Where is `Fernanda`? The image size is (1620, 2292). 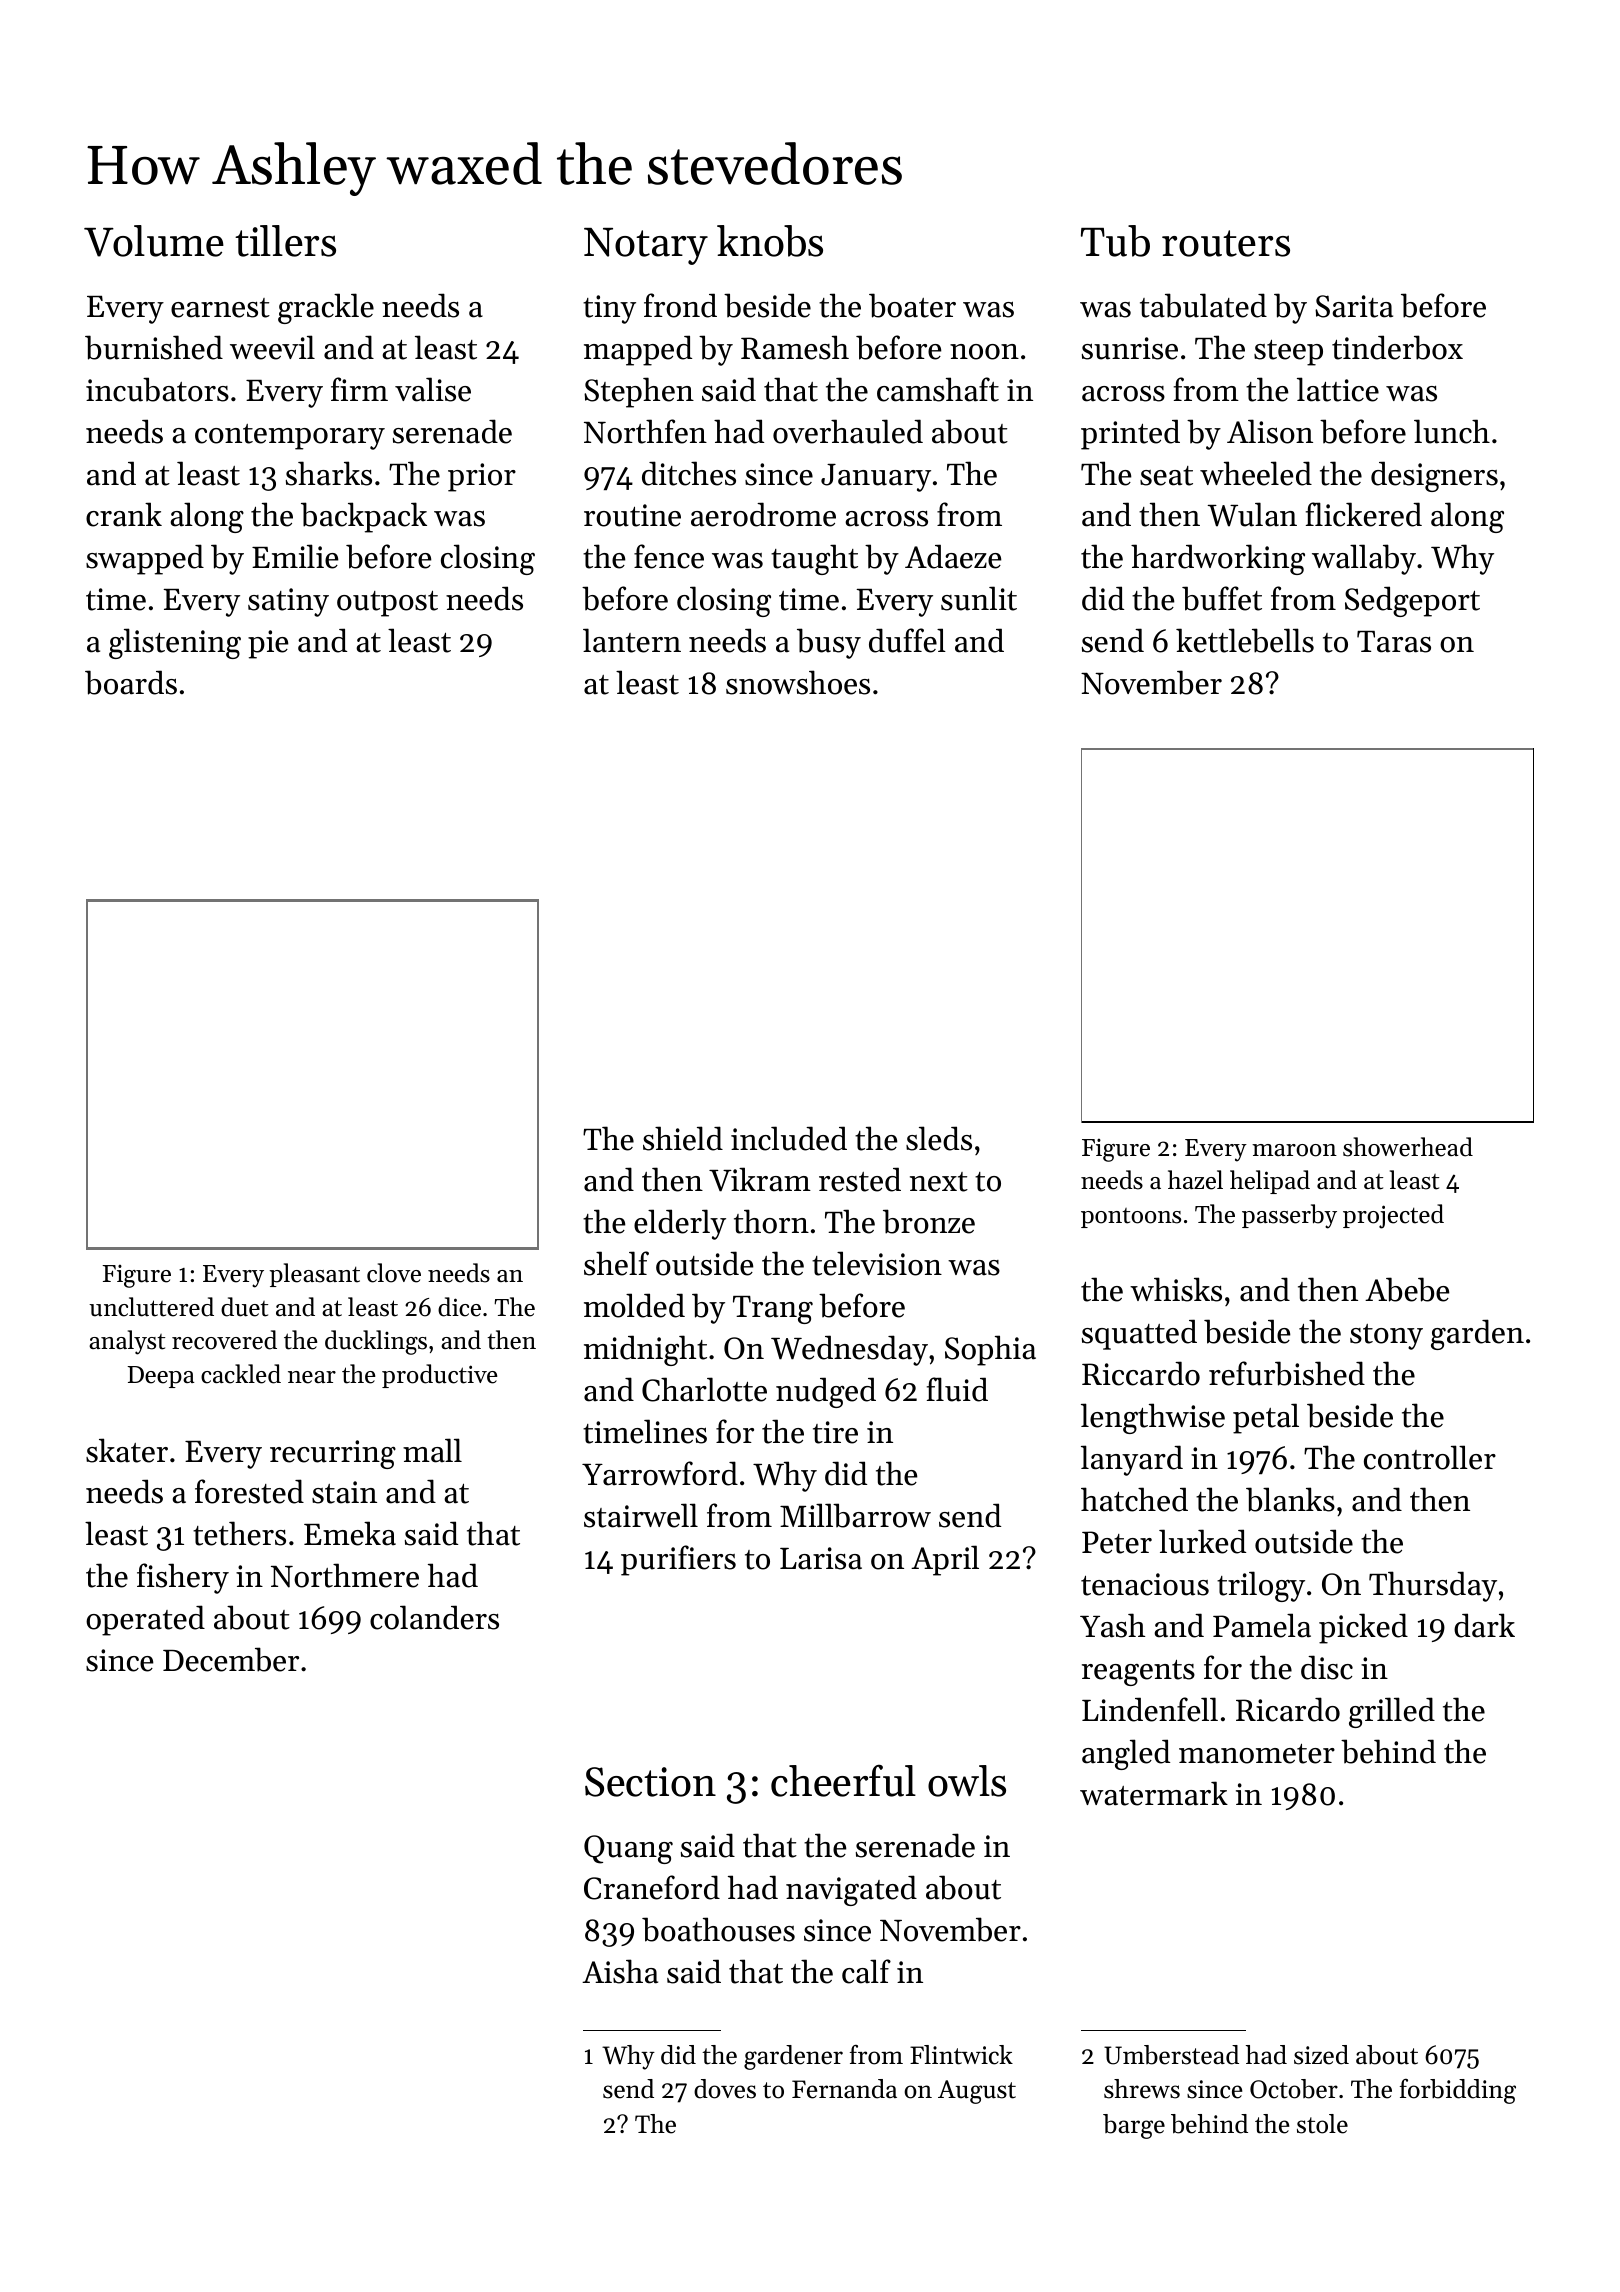 Fernanda is located at coordinates (844, 2089).
